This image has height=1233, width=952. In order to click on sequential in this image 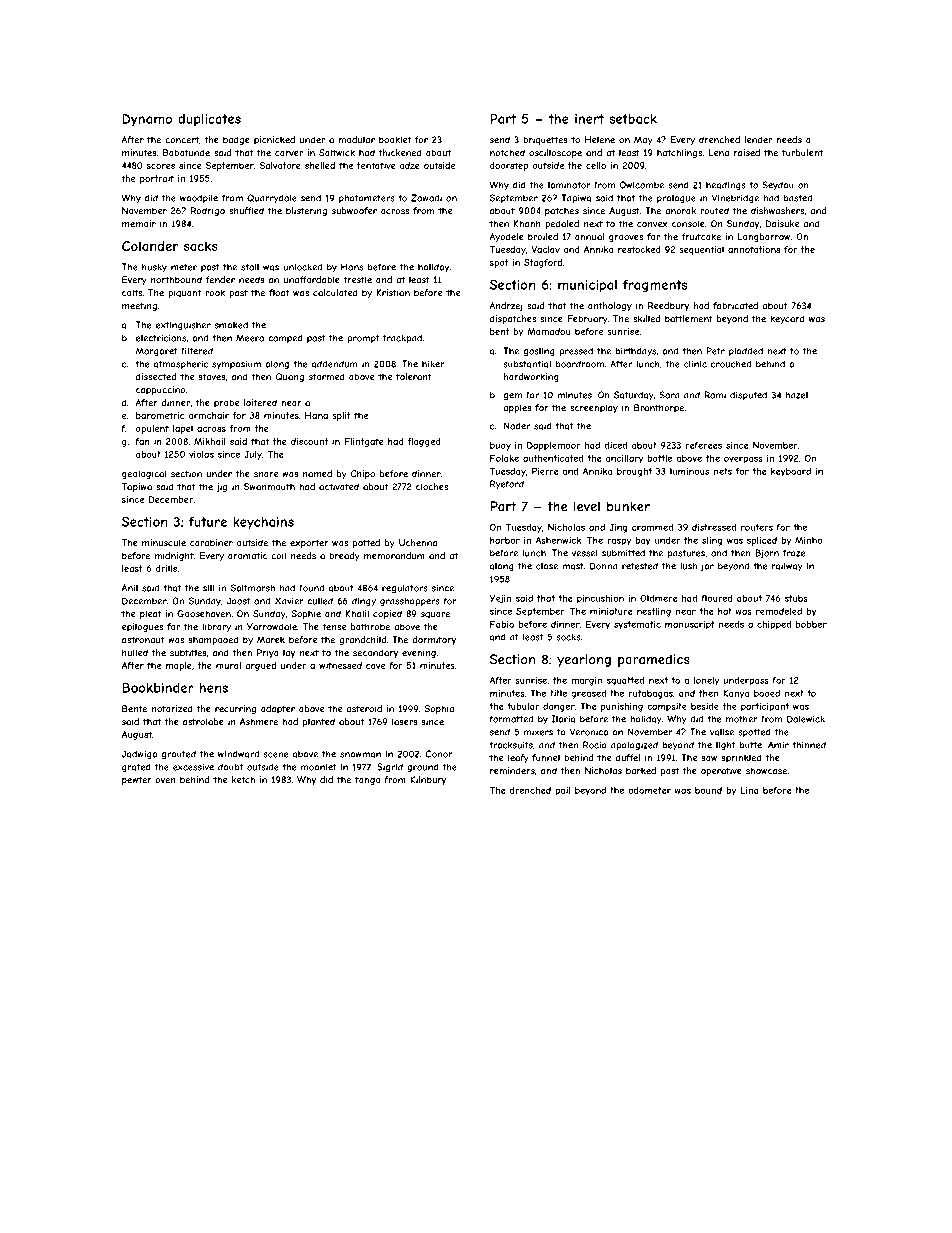, I will do `click(701, 250)`.
